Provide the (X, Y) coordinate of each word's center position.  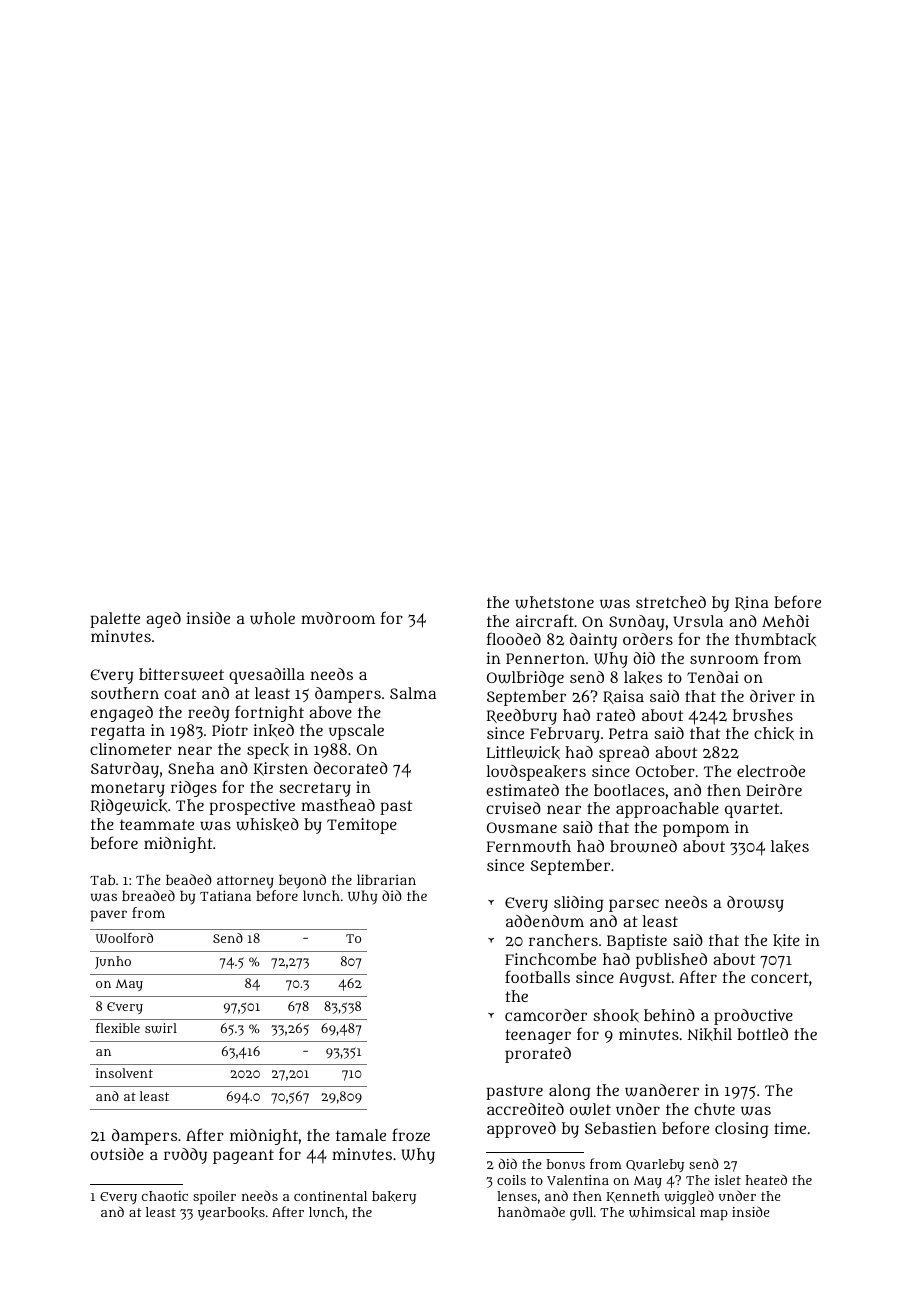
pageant (243, 1157)
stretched (671, 602)
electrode (771, 771)
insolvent (124, 1073)
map (714, 1215)
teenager (538, 1036)
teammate (157, 824)
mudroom (338, 618)
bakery (394, 1197)
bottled (762, 1034)
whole (272, 618)
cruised (513, 808)
